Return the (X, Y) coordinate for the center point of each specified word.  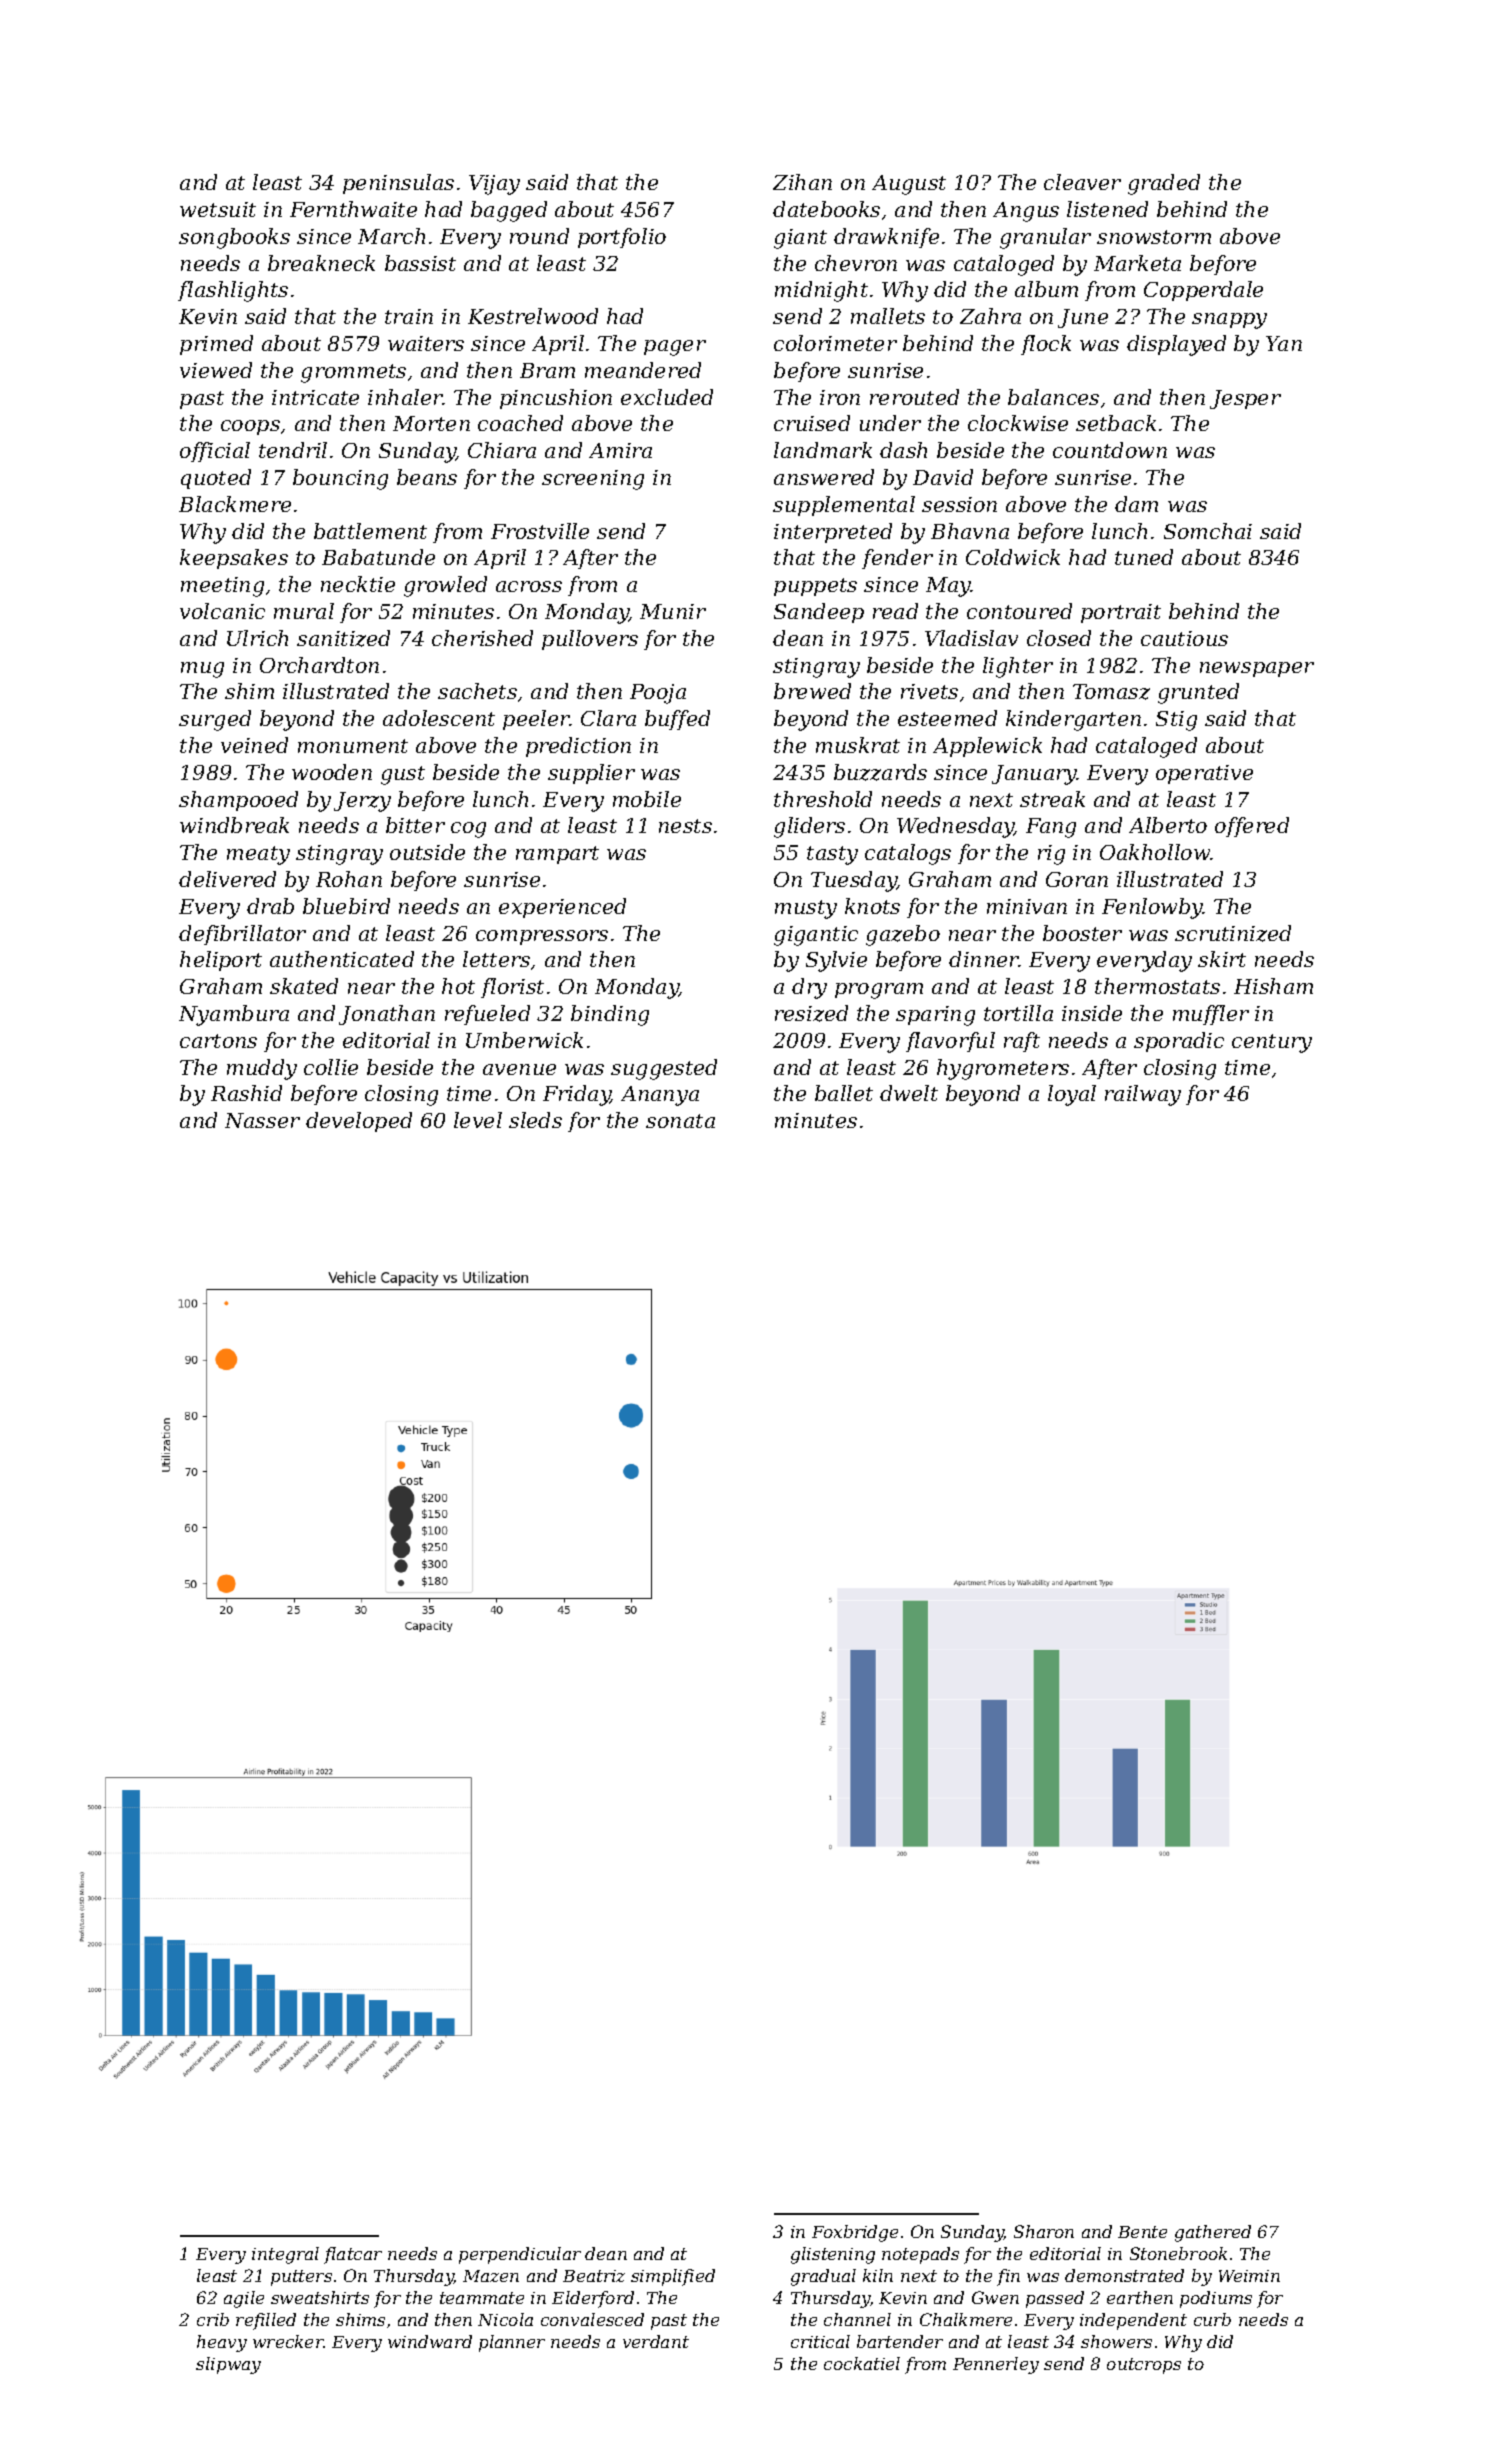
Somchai (1208, 531)
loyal (1072, 1095)
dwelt (909, 1093)
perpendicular (520, 2255)
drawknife (886, 238)
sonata (680, 1121)
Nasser (262, 1120)
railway (1143, 1095)
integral (285, 2255)
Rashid (246, 1093)
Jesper (1245, 399)
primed (216, 345)
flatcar (353, 2255)
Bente (1142, 2232)
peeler (536, 720)
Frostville (540, 531)
